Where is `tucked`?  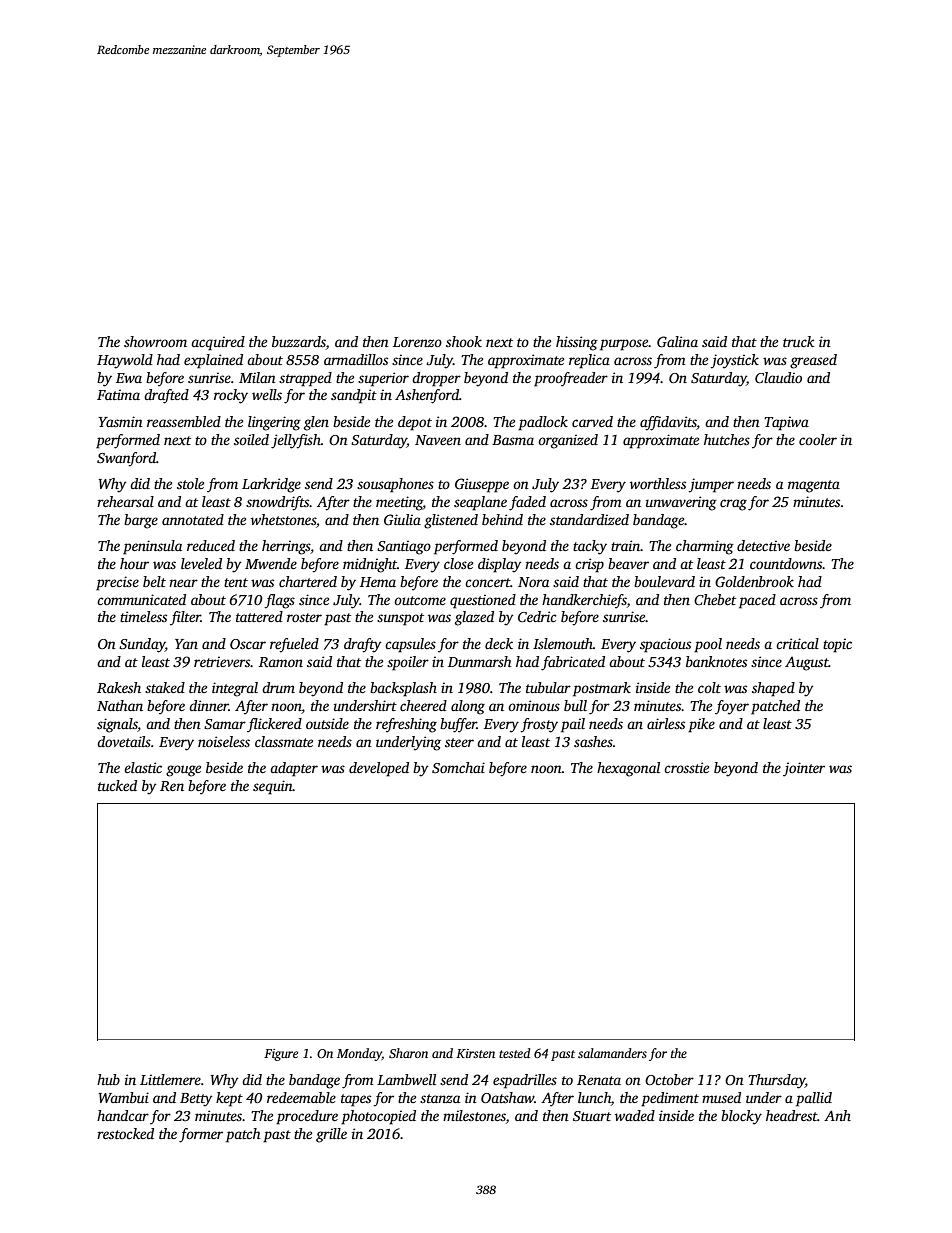 tucked is located at coordinates (117, 785).
